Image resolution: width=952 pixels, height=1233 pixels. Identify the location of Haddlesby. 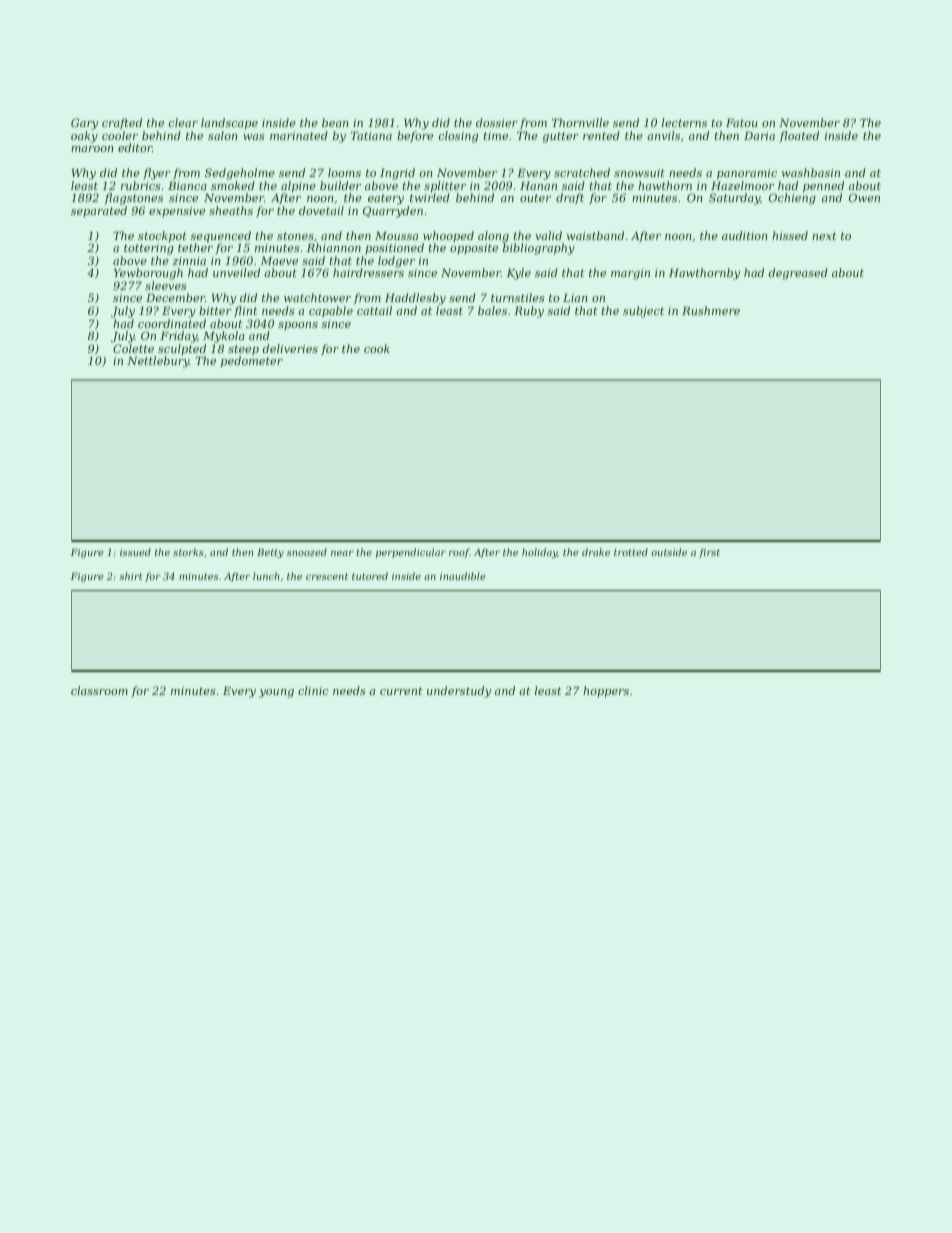
(415, 299).
